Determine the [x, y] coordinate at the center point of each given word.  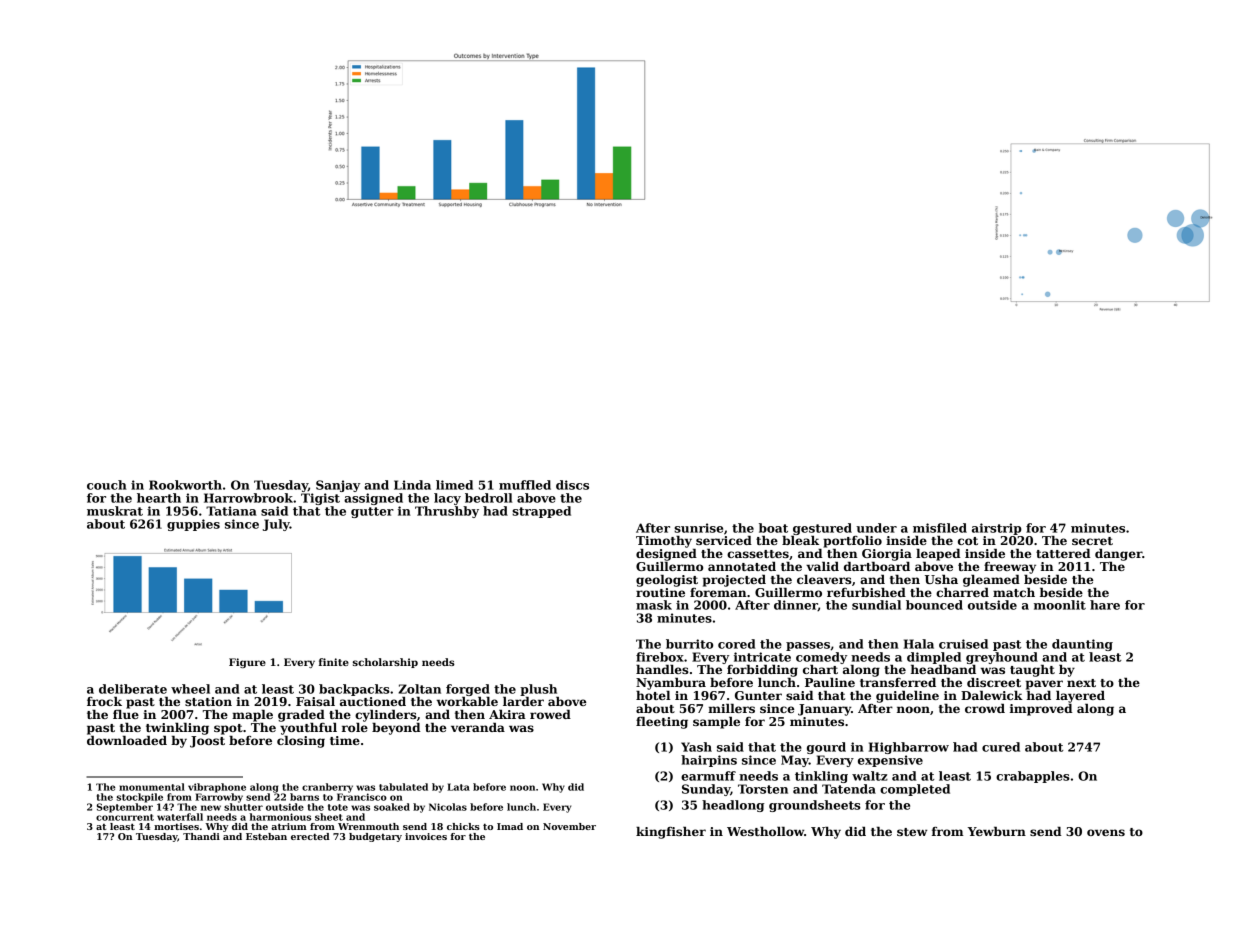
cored [736, 644]
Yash [696, 747]
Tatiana [231, 511]
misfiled [940, 528]
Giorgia [887, 555]
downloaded [127, 740]
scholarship [385, 663]
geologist [667, 581]
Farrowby [219, 798]
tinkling [821, 777]
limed [454, 485]
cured [1001, 747]
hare [1105, 605]
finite [334, 662]
